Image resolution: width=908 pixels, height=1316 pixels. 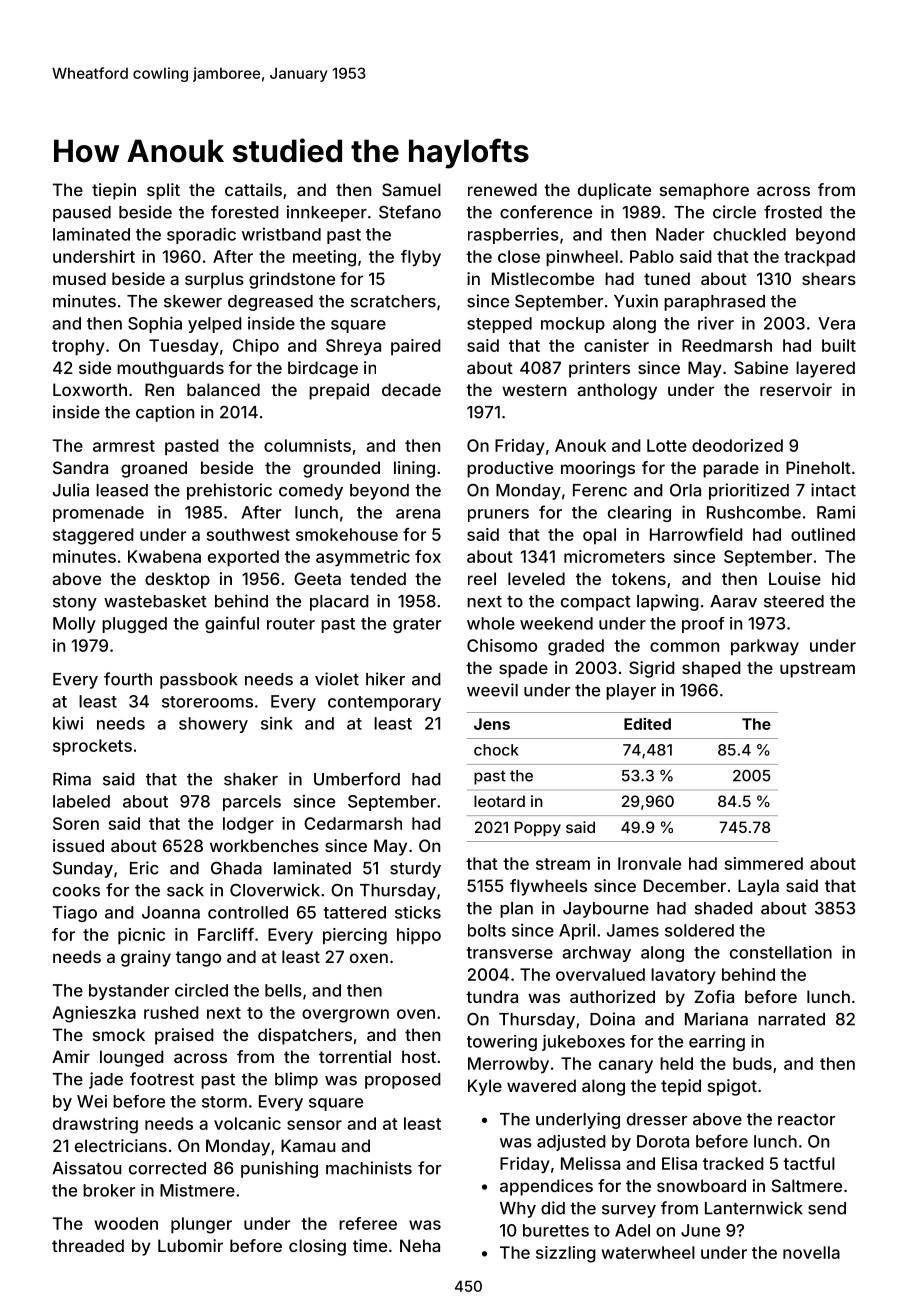 I want to click on Reedmarsh, so click(x=727, y=345).
